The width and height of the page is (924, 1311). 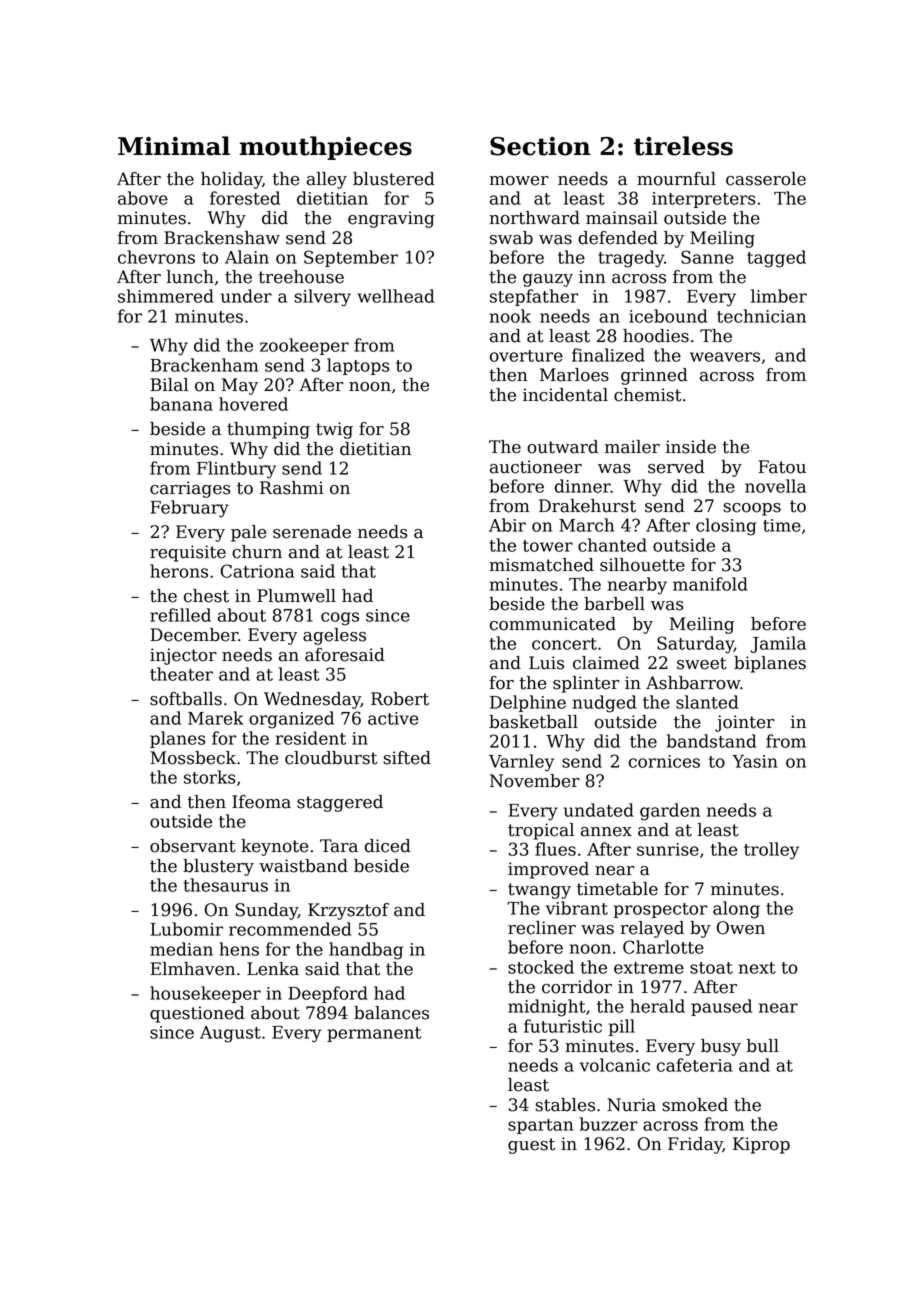 I want to click on Abir, so click(x=507, y=525).
